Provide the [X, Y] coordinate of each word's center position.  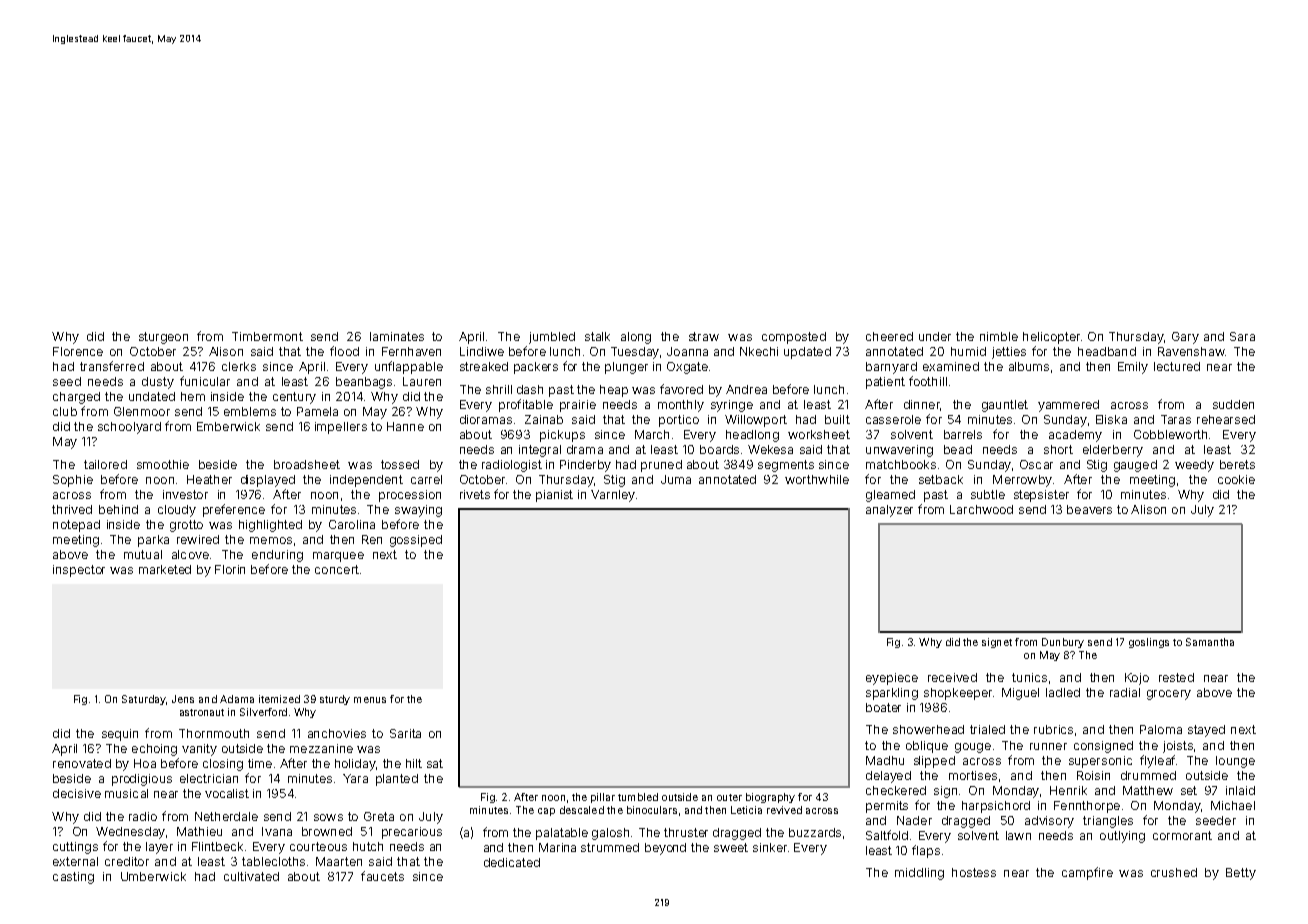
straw [704, 336]
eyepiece [892, 679]
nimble [999, 336]
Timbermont [267, 336]
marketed [165, 569]
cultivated [251, 876]
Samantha [1210, 642]
